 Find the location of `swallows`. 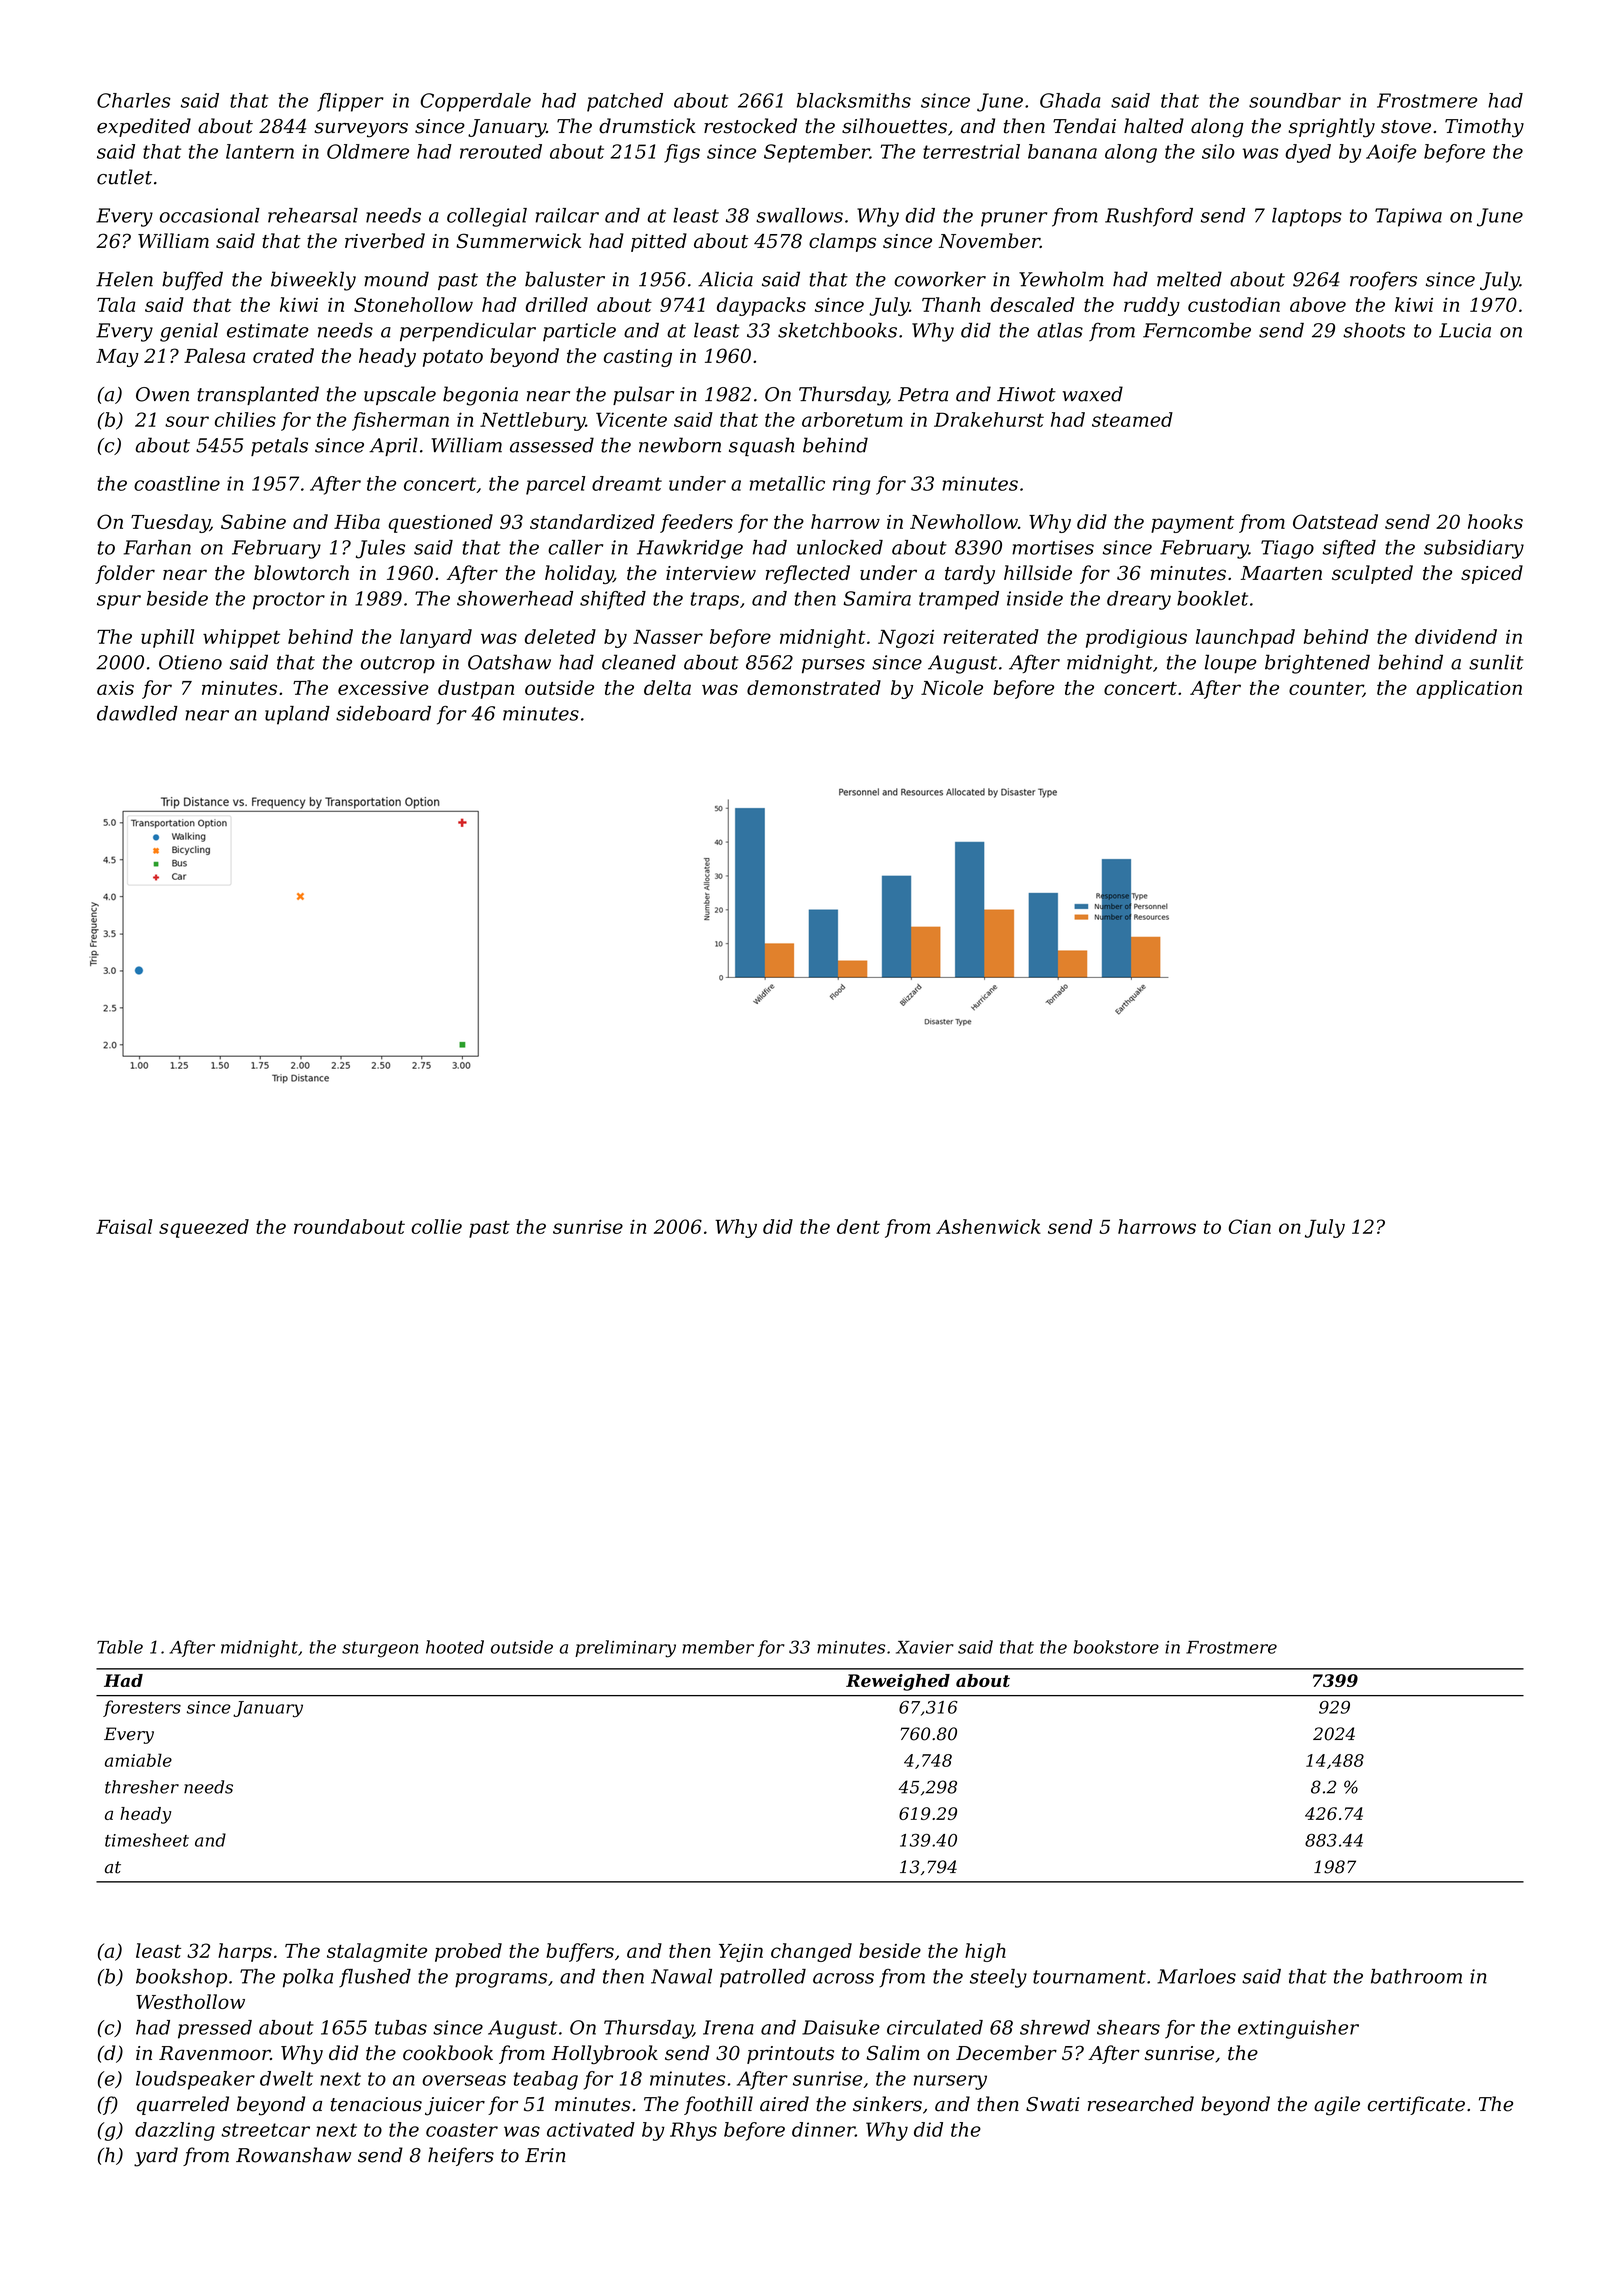

swallows is located at coordinates (799, 215).
